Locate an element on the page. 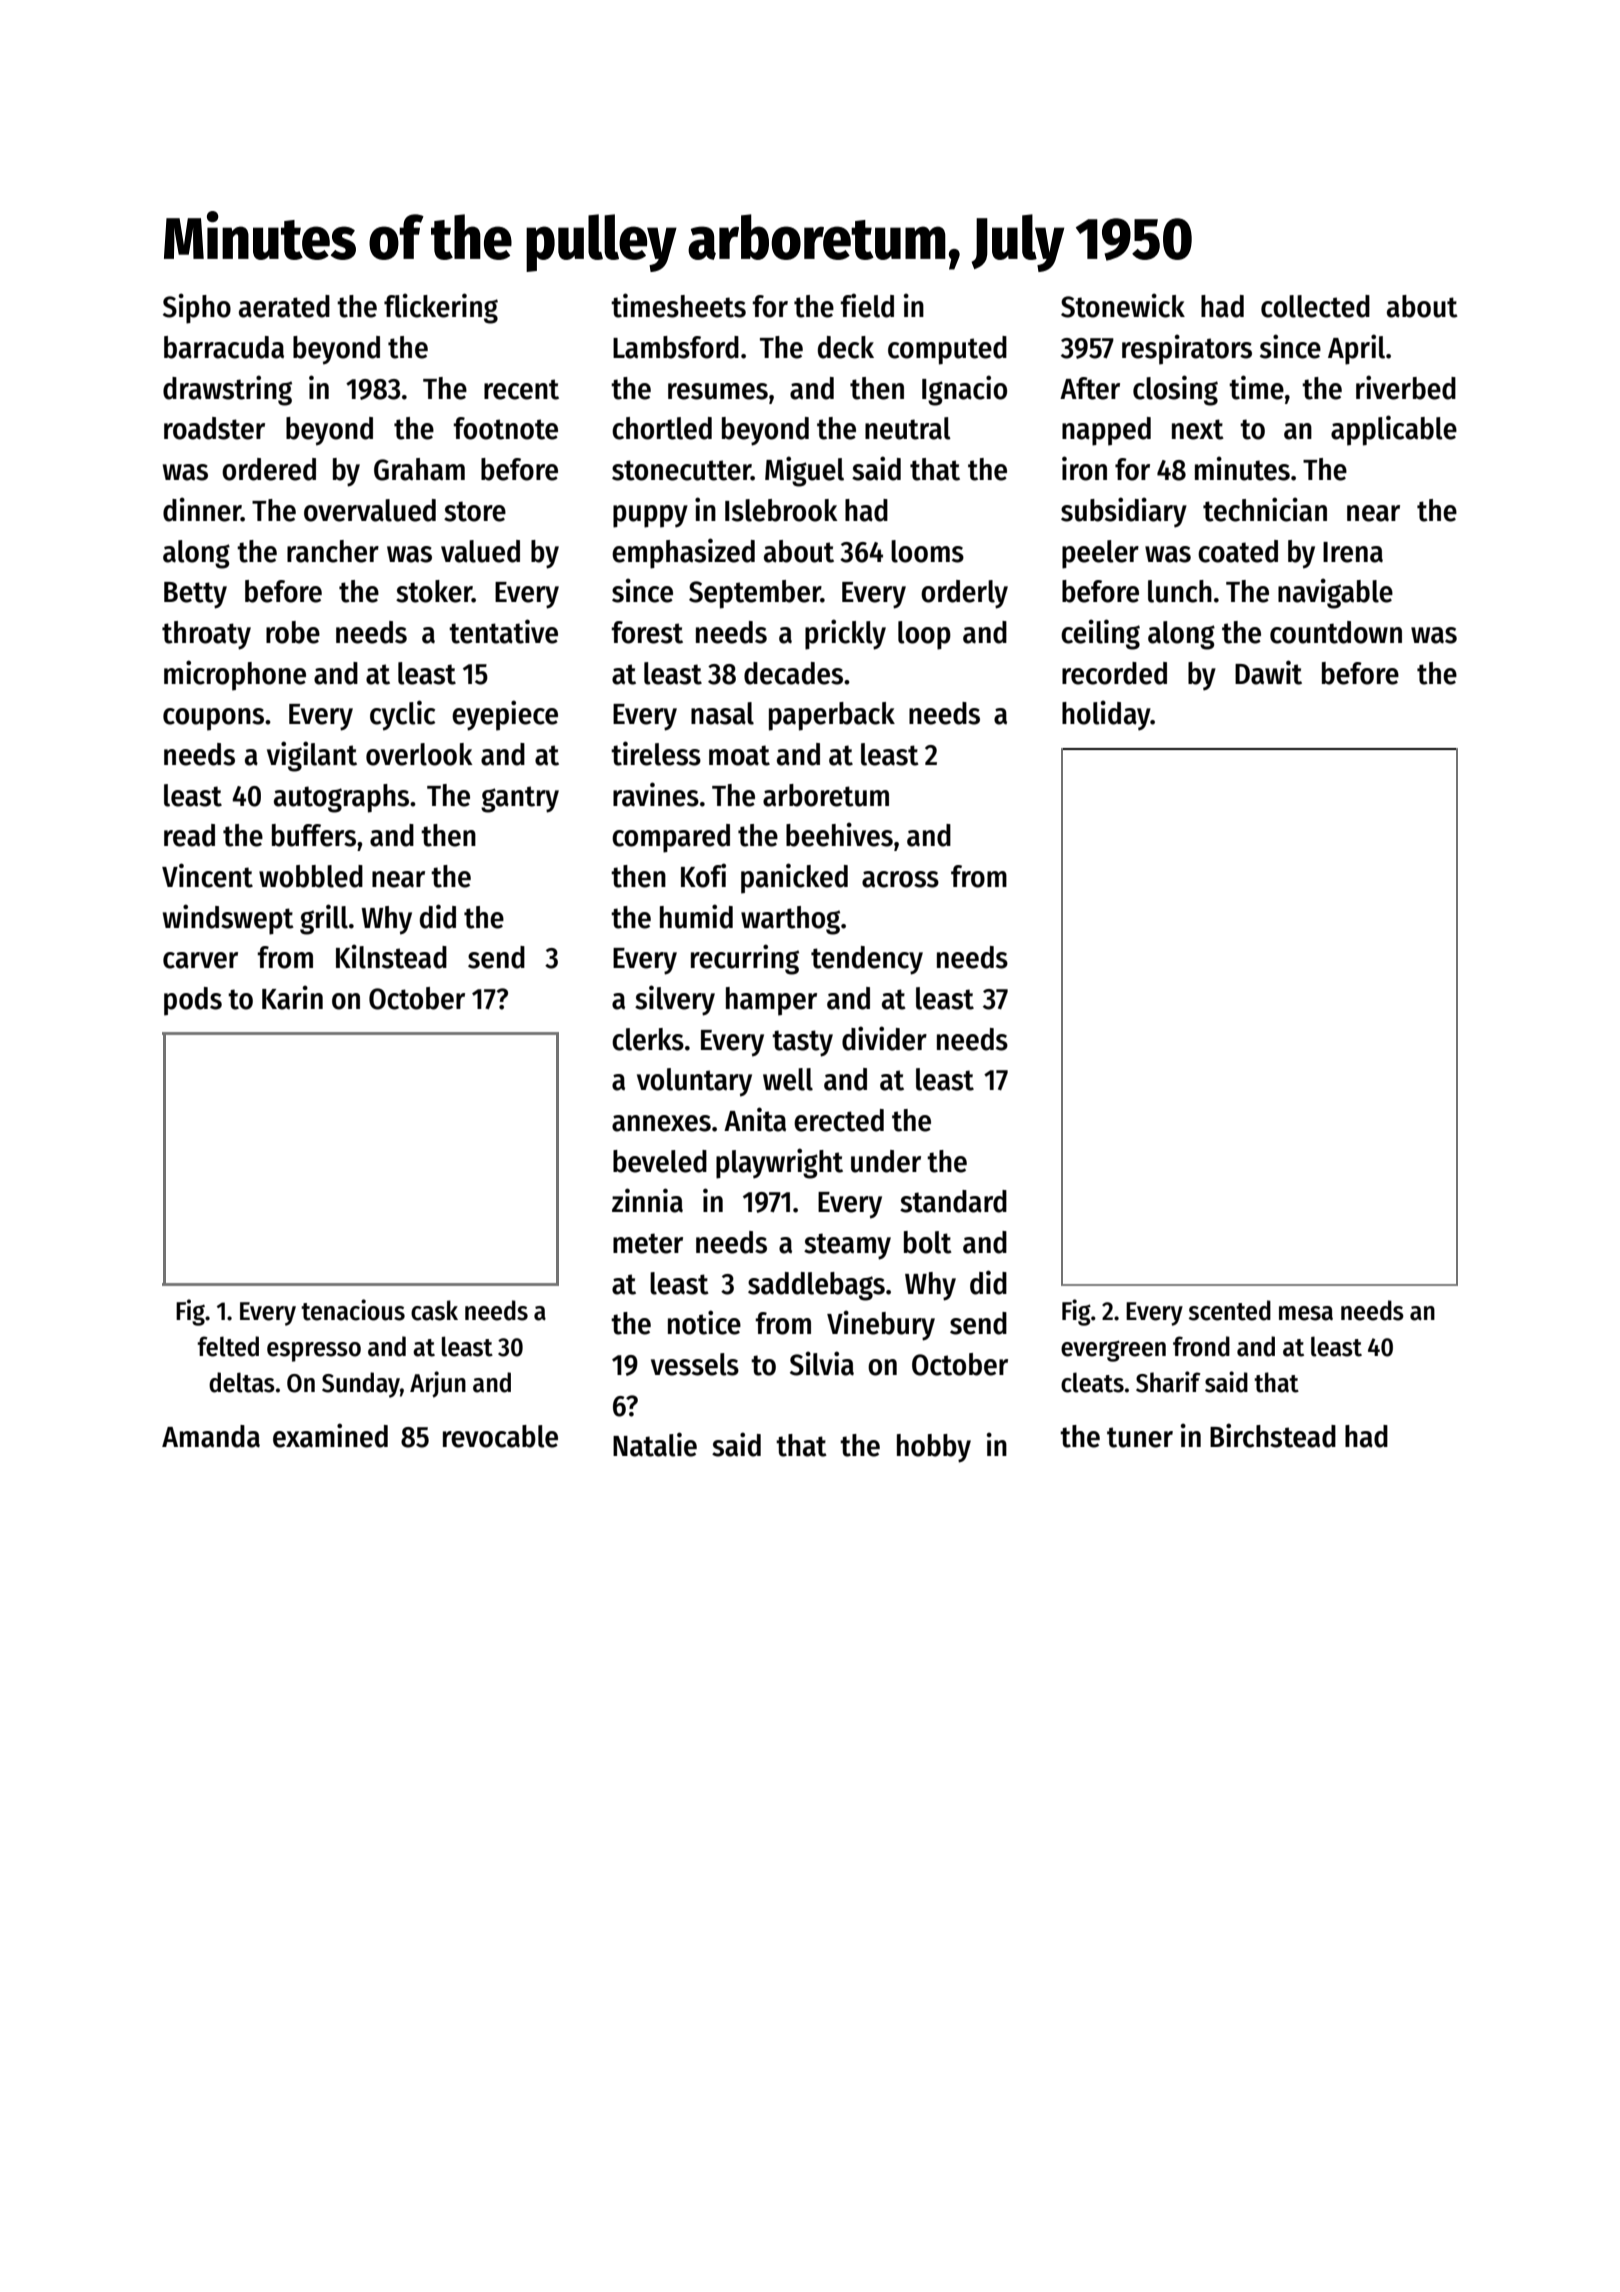 Image resolution: width=1620 pixels, height=2292 pixels. Amanda is located at coordinates (211, 1436).
